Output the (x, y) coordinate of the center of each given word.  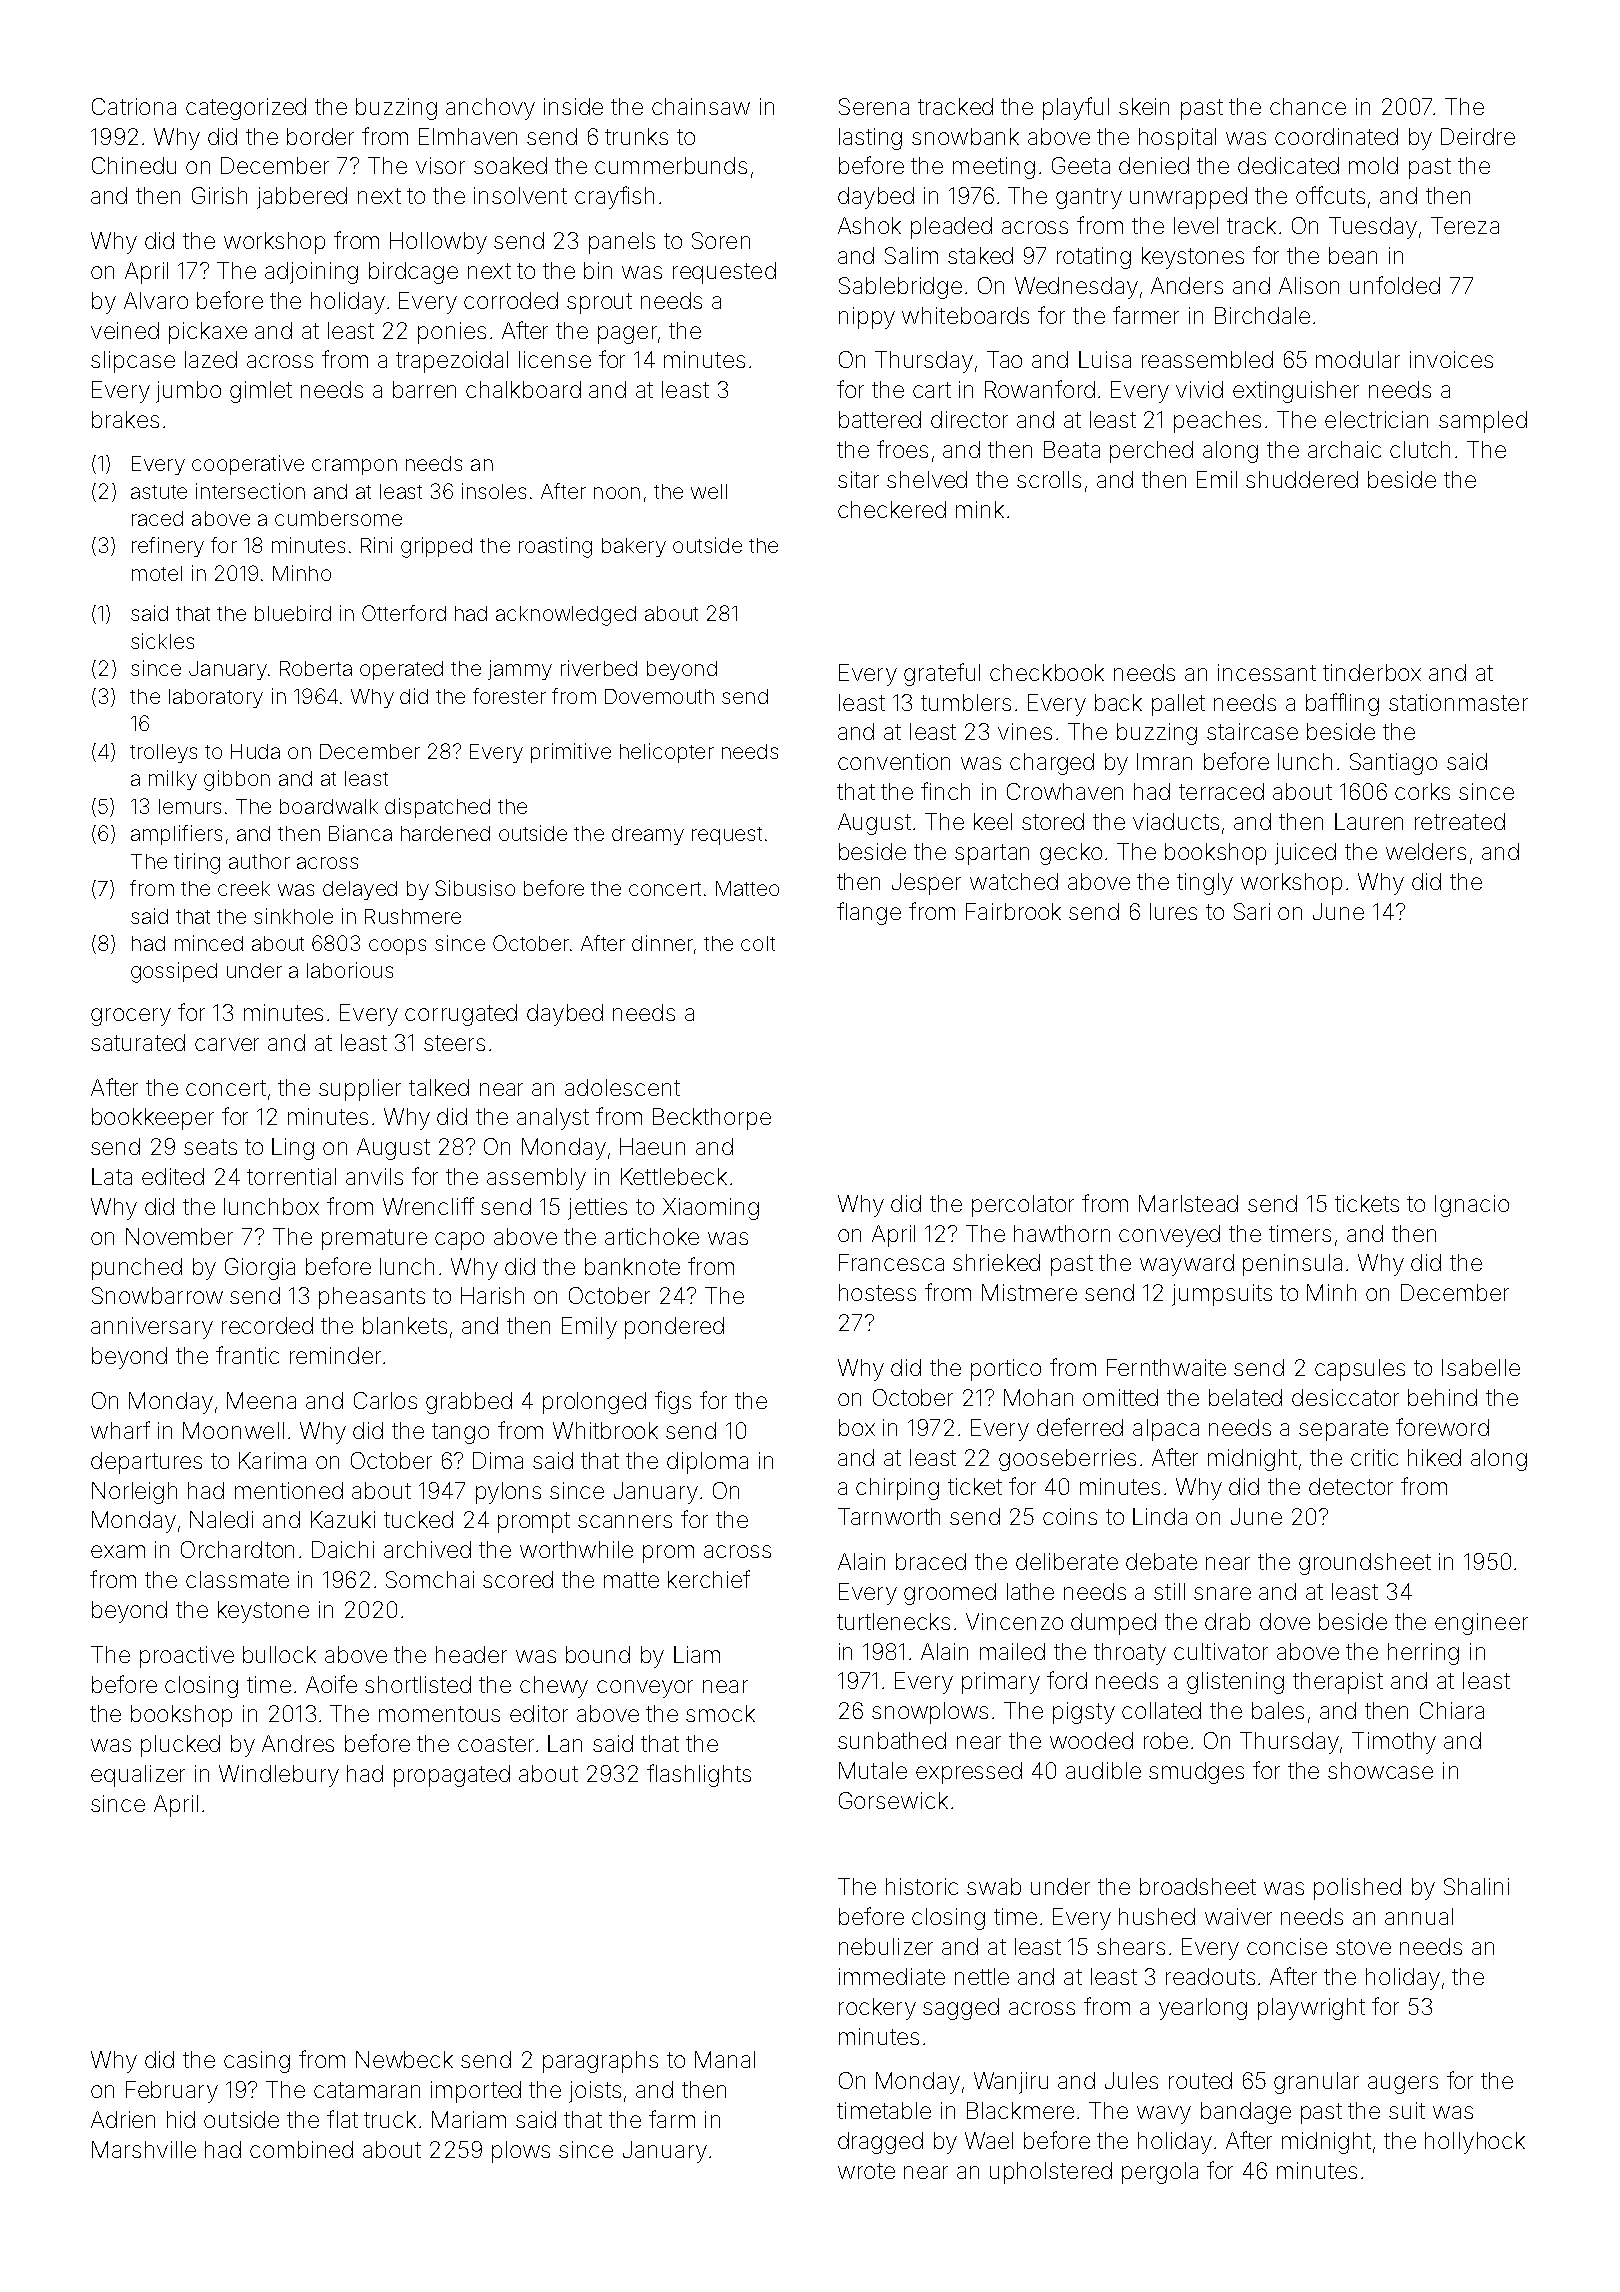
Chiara (1452, 1710)
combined (301, 2149)
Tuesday (1373, 228)
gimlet (261, 392)
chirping (897, 1489)
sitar (858, 479)
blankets (405, 1325)
